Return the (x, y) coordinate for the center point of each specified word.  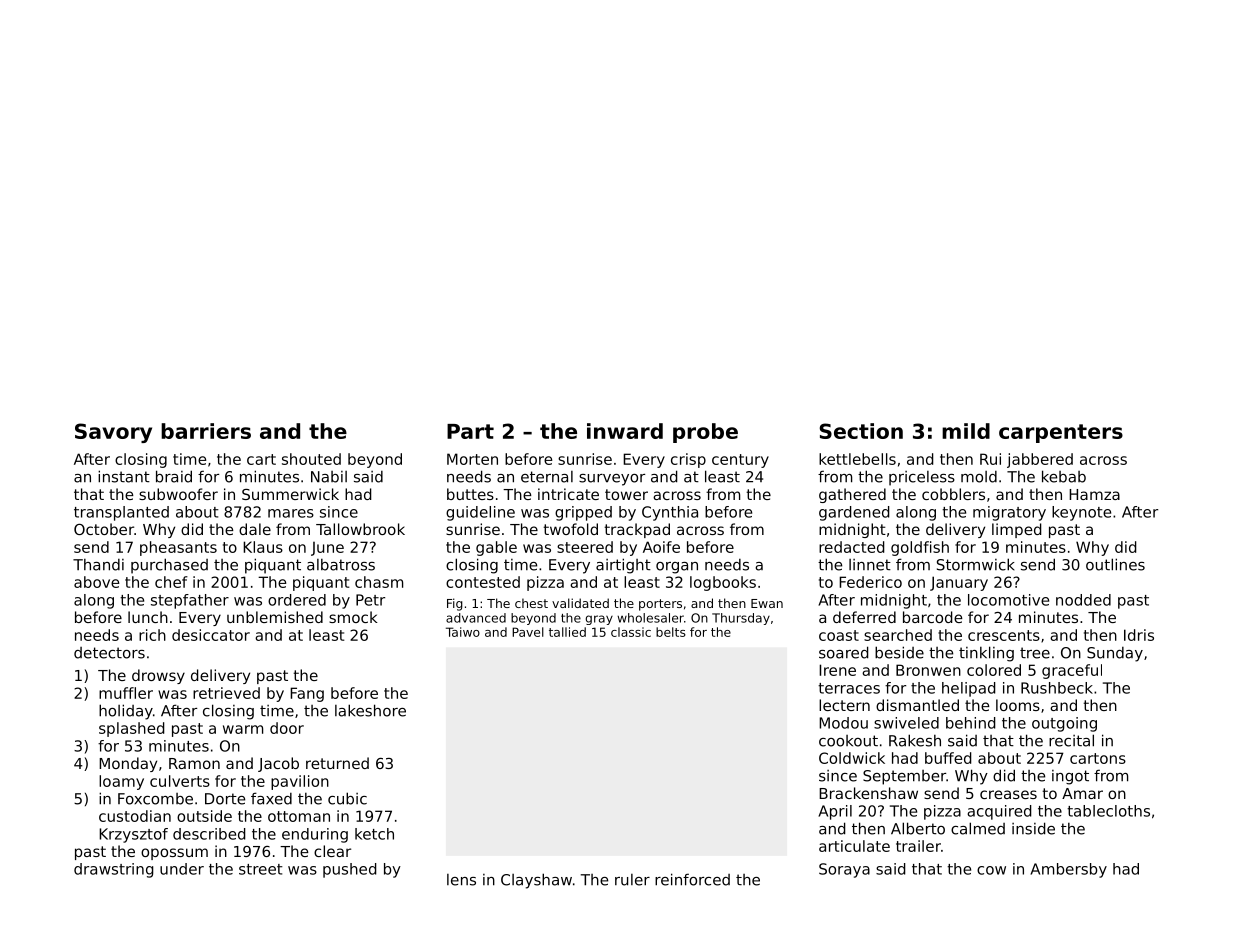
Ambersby (1068, 870)
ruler (632, 880)
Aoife (661, 547)
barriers (206, 431)
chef (171, 582)
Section (861, 431)
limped (1017, 530)
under (182, 869)
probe (705, 433)
